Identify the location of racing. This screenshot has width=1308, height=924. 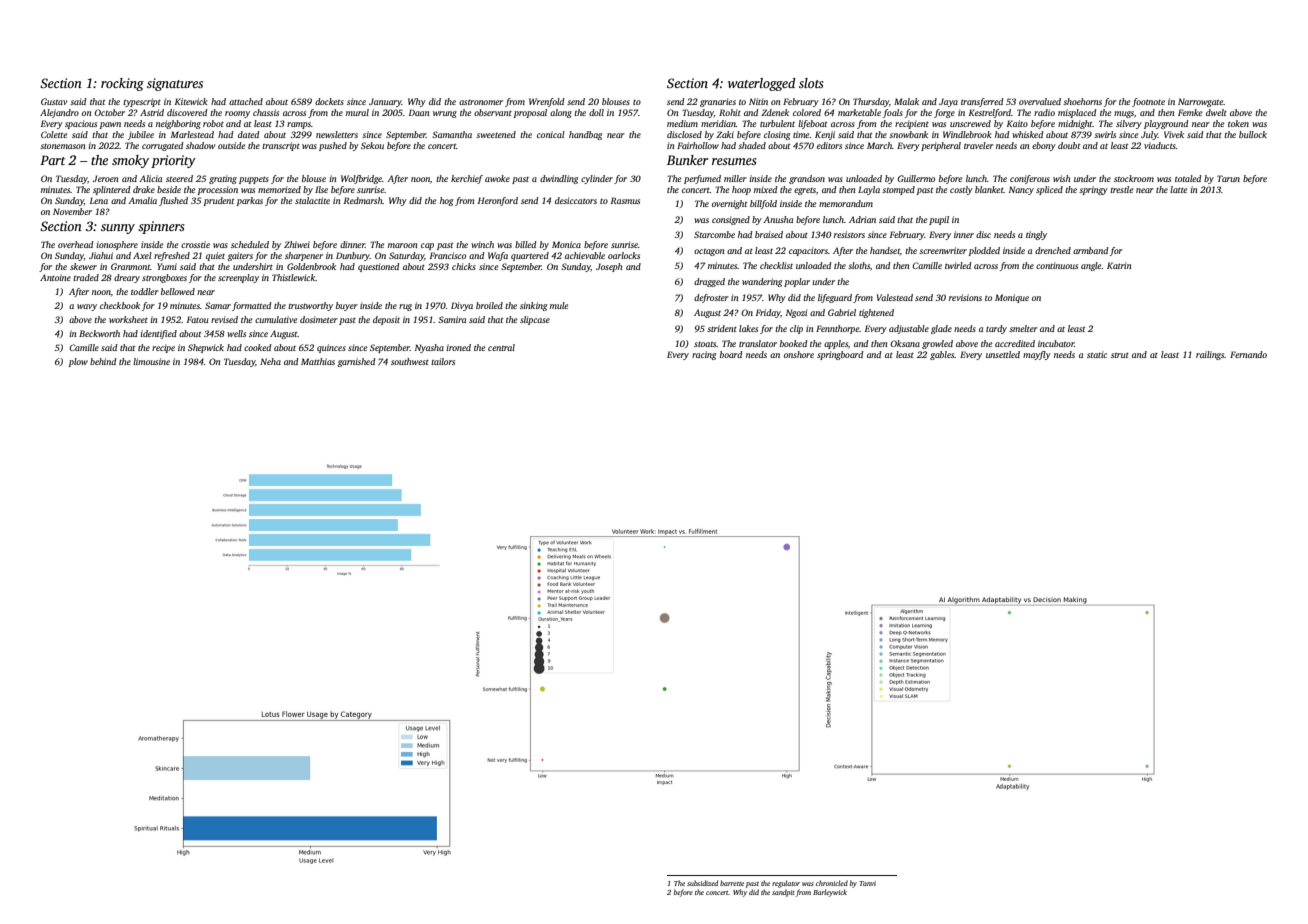
(704, 355).
